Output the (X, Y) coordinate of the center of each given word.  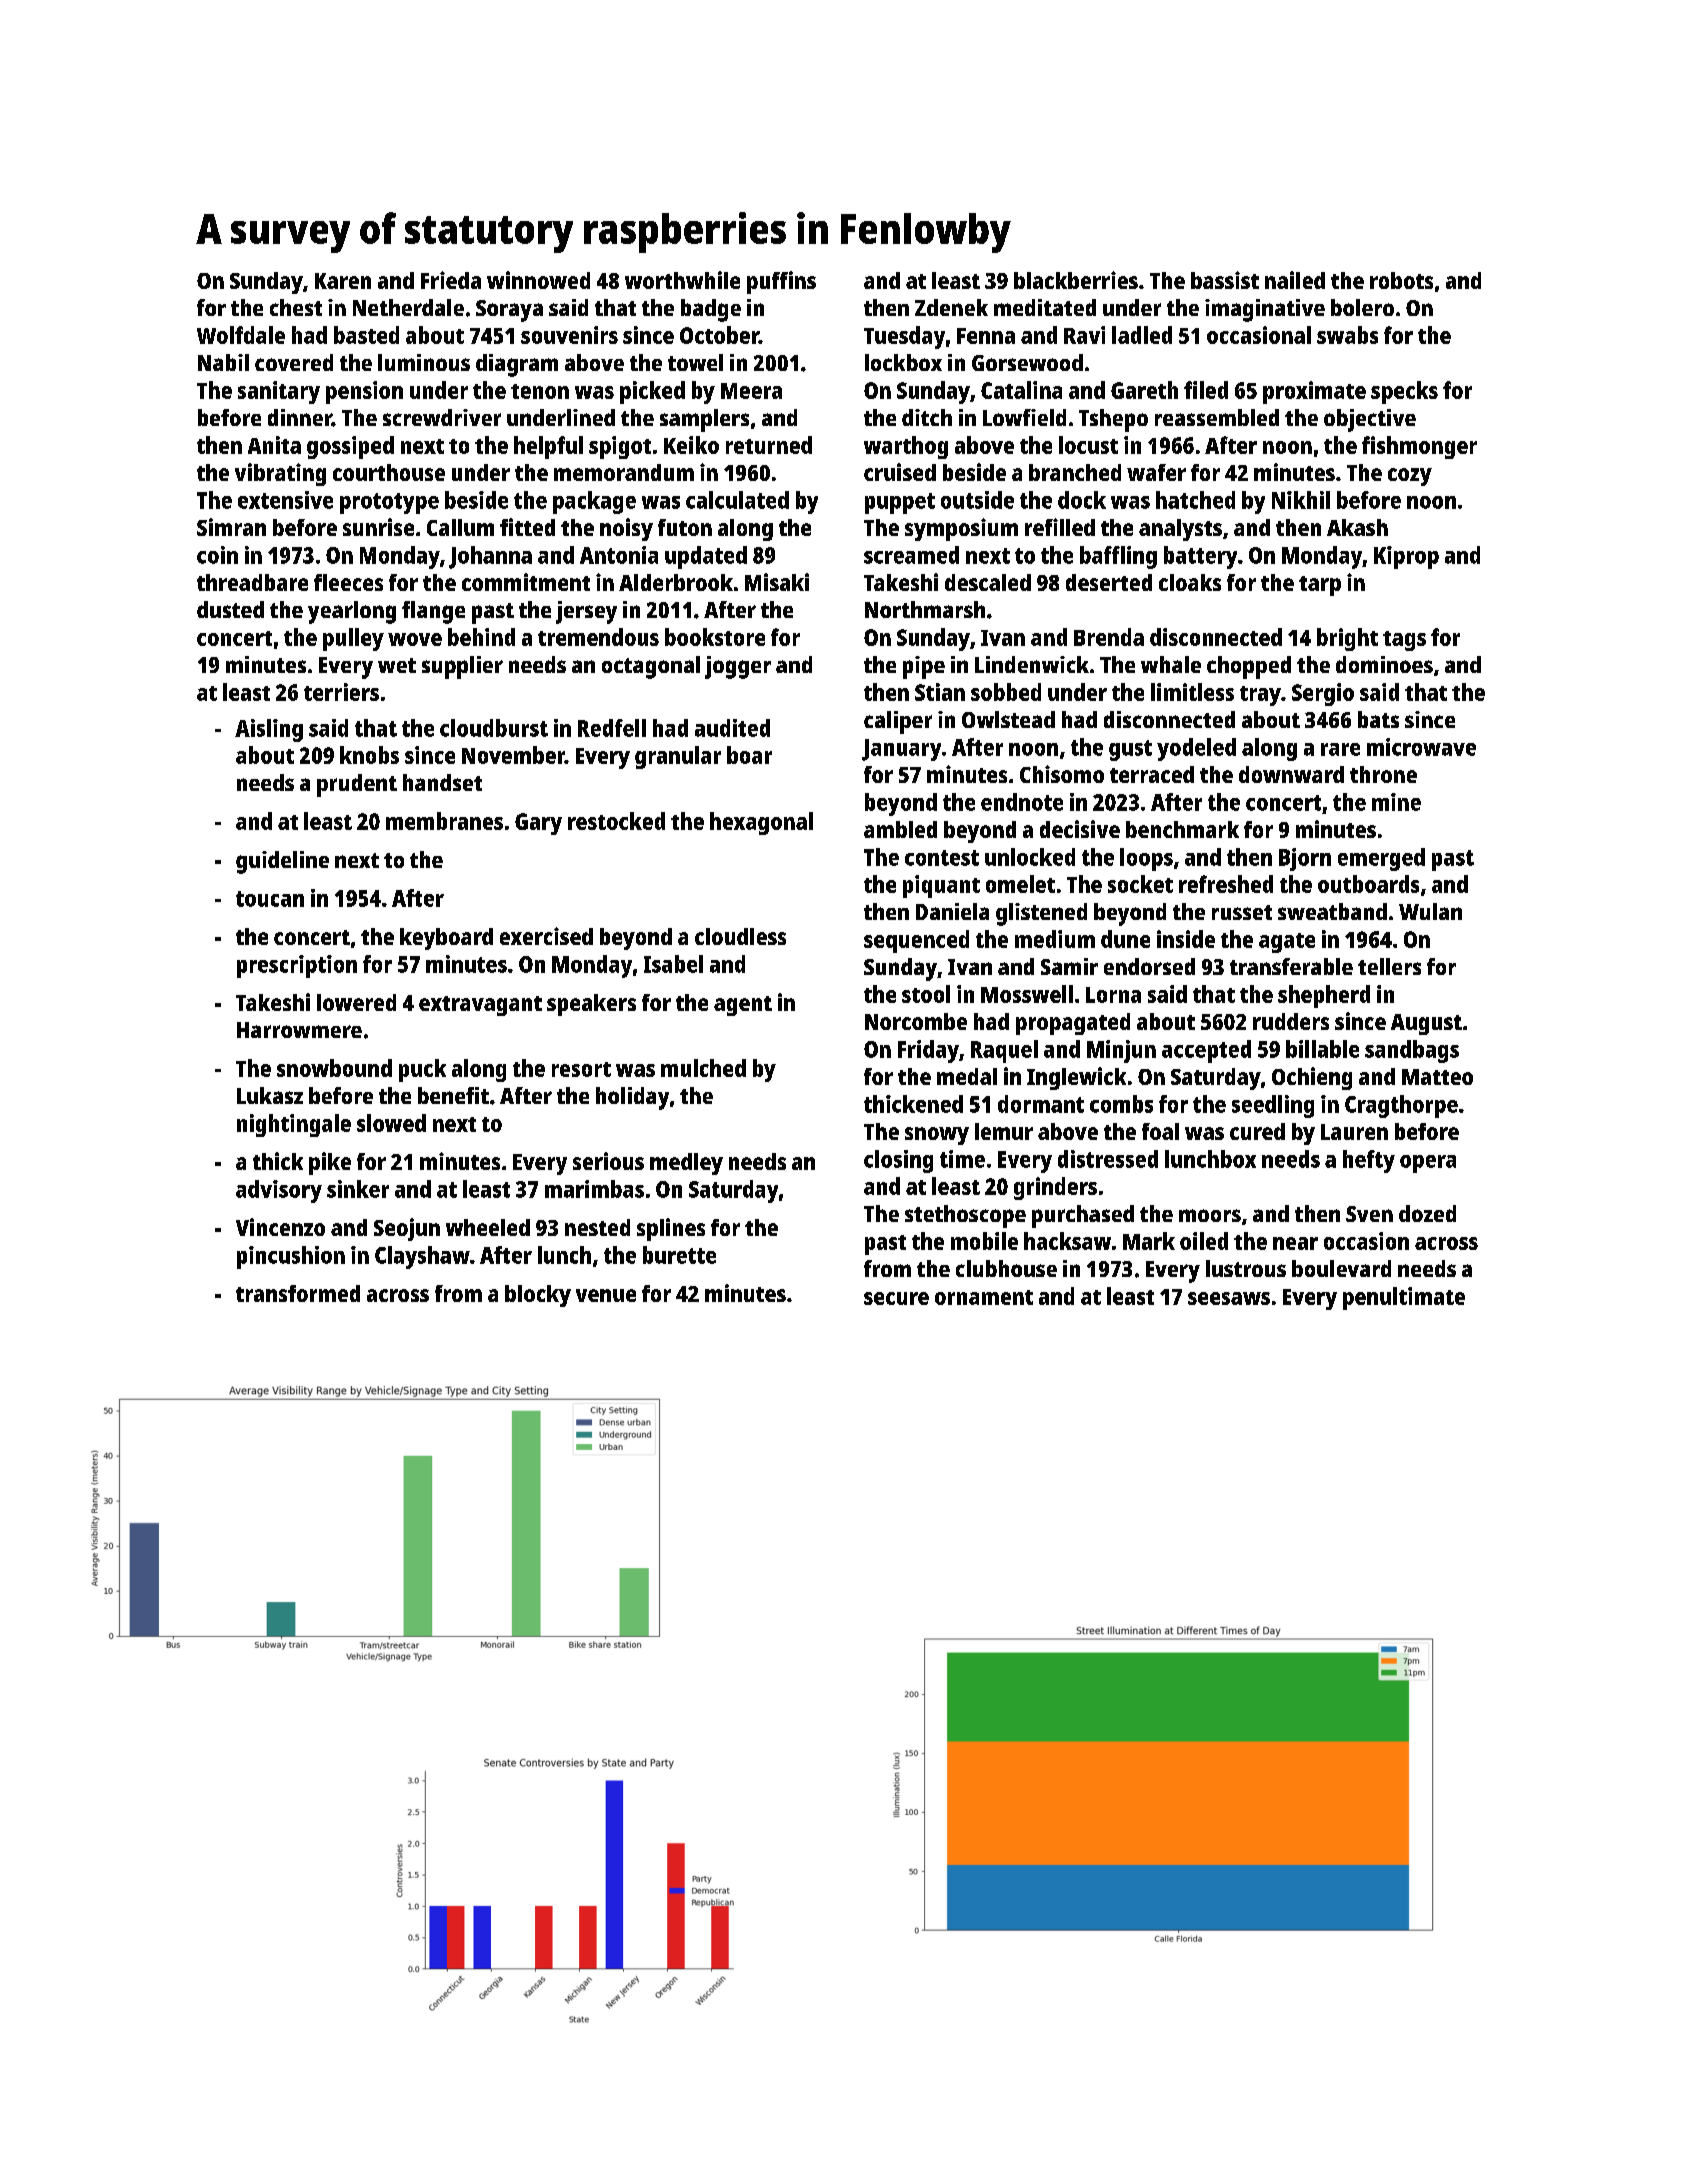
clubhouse (1006, 1268)
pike (330, 1163)
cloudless (740, 936)
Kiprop (1406, 557)
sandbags (1412, 1051)
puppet (900, 503)
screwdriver (442, 417)
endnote (1022, 802)
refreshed (1226, 884)
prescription (297, 966)
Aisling (269, 730)
